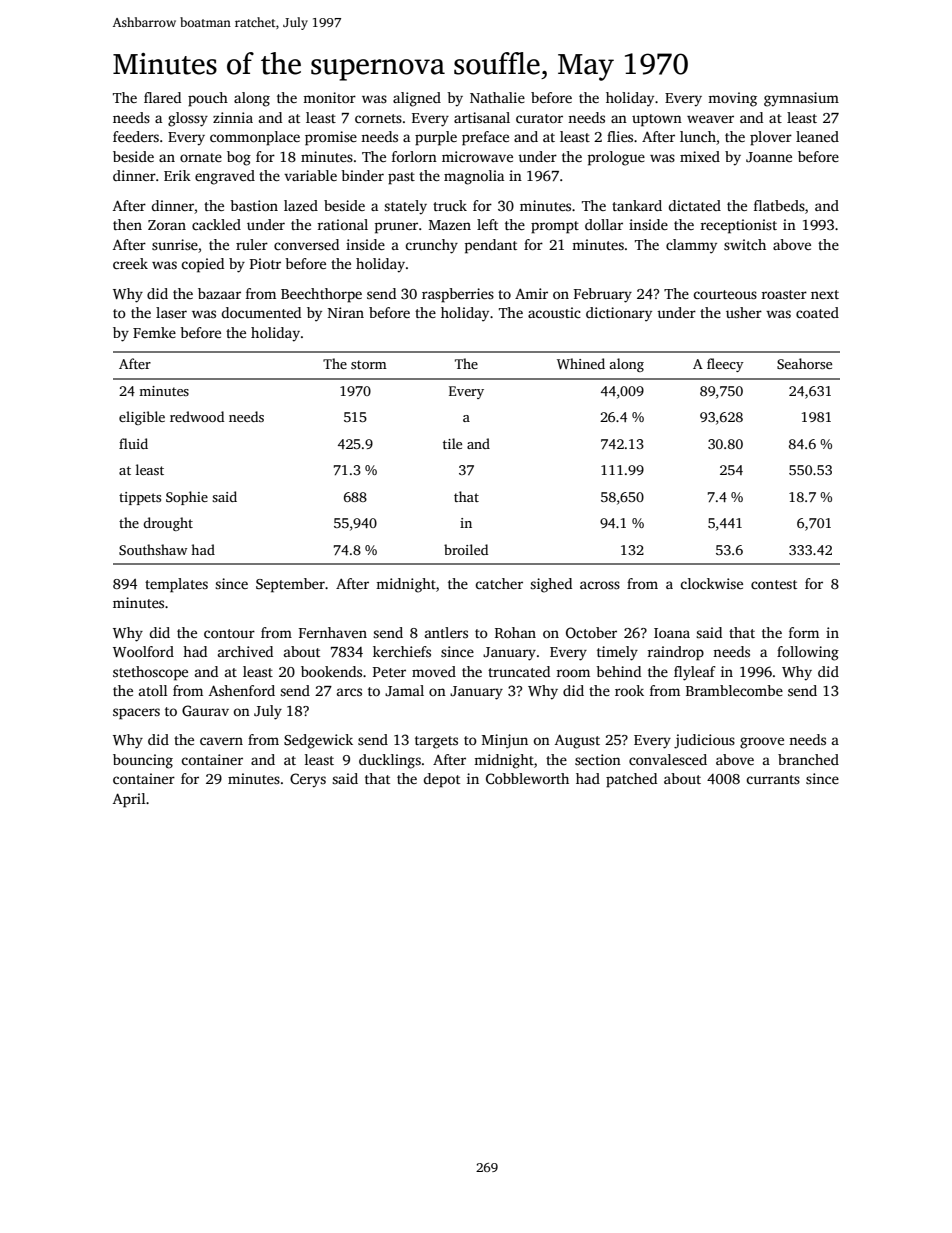 The image size is (952, 1233). I want to click on aligned, so click(417, 99).
